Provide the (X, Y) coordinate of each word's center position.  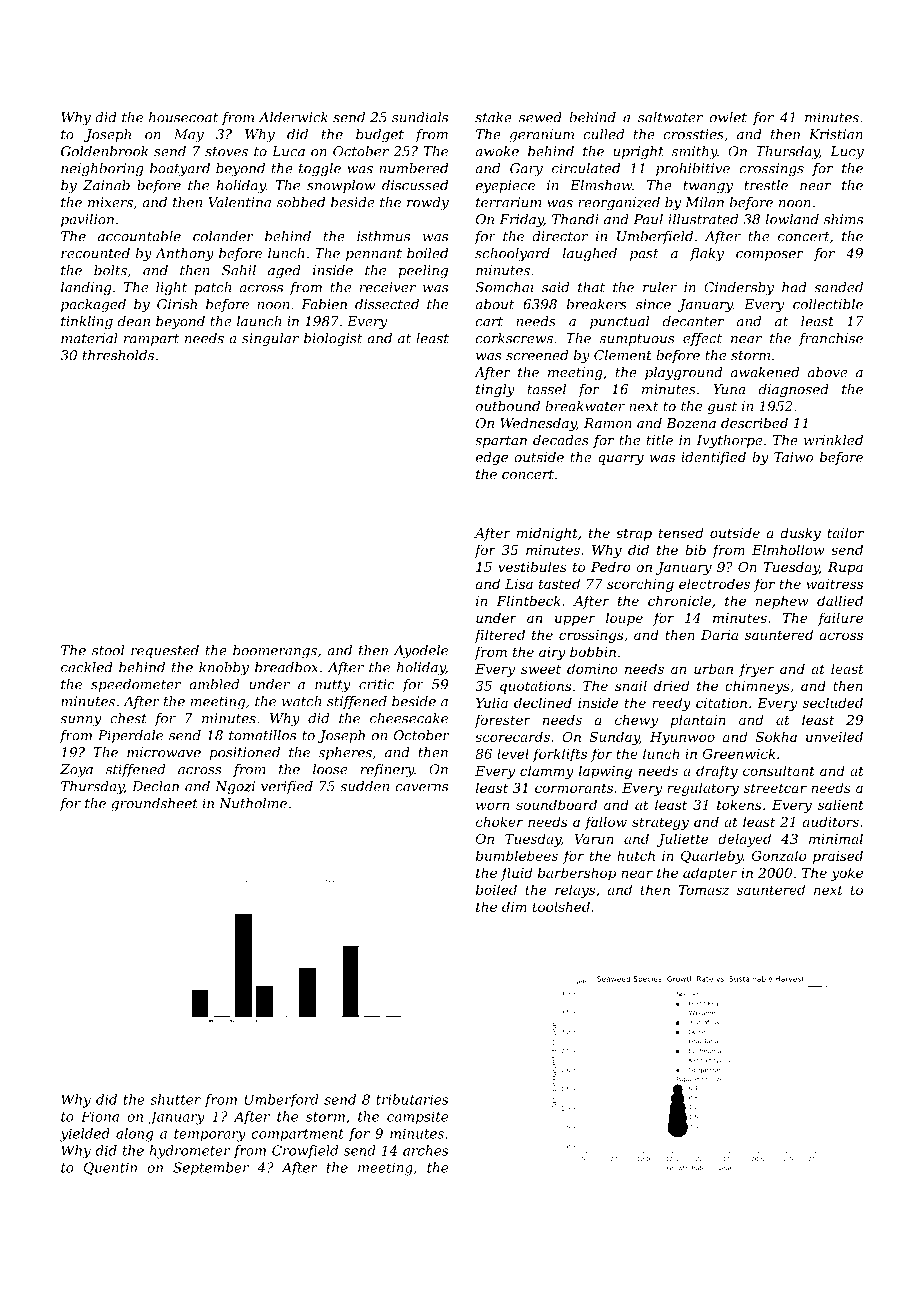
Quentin (110, 1168)
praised (838, 857)
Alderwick (293, 117)
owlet (728, 117)
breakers (597, 304)
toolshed (561, 906)
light (171, 288)
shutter (175, 1099)
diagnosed (794, 390)
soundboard (556, 804)
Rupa (845, 568)
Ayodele (421, 652)
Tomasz (704, 890)
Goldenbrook (104, 151)
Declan (155, 786)
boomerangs (275, 652)
